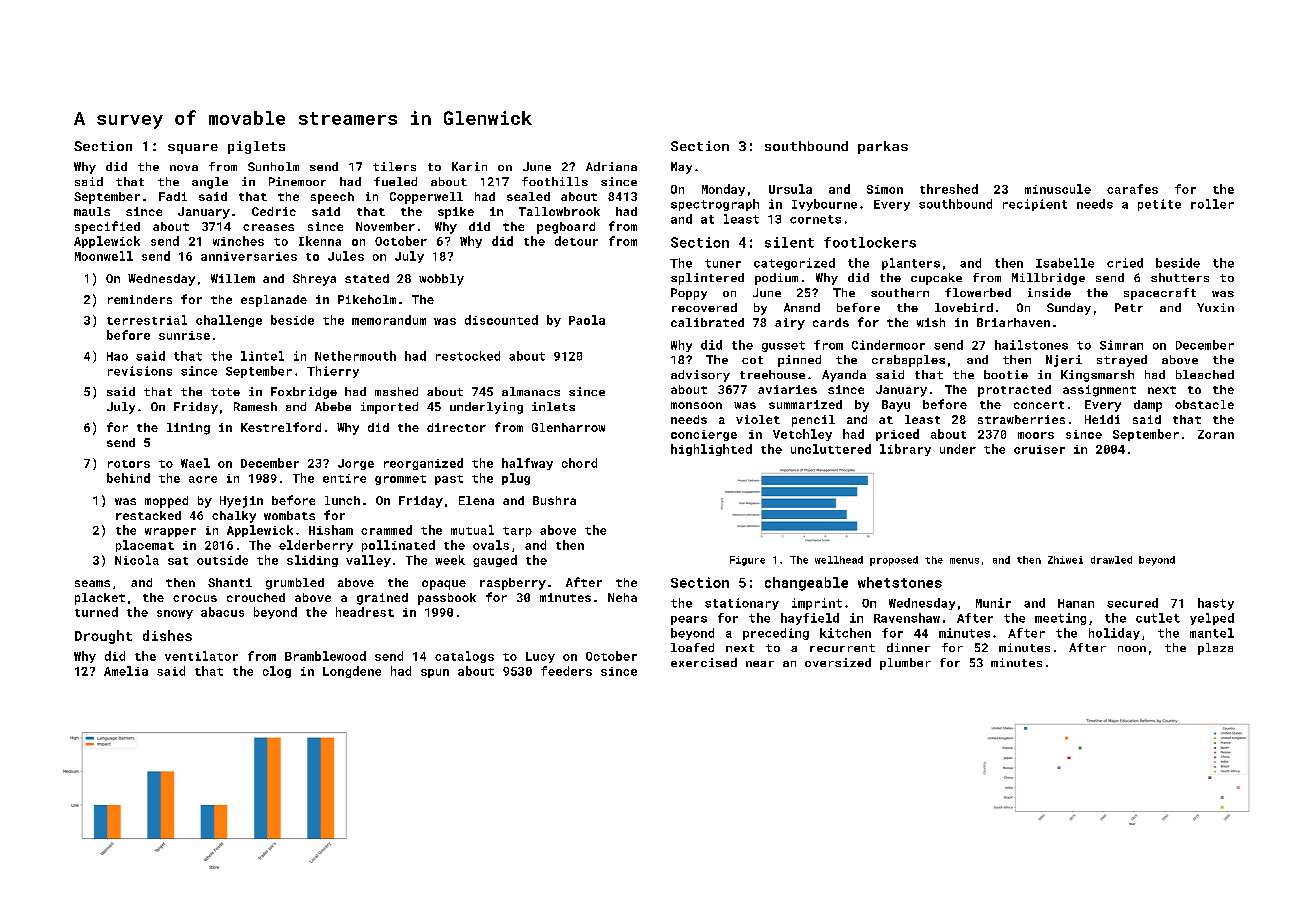 This screenshot has width=1308, height=924. I want to click on carafes, so click(1132, 189).
